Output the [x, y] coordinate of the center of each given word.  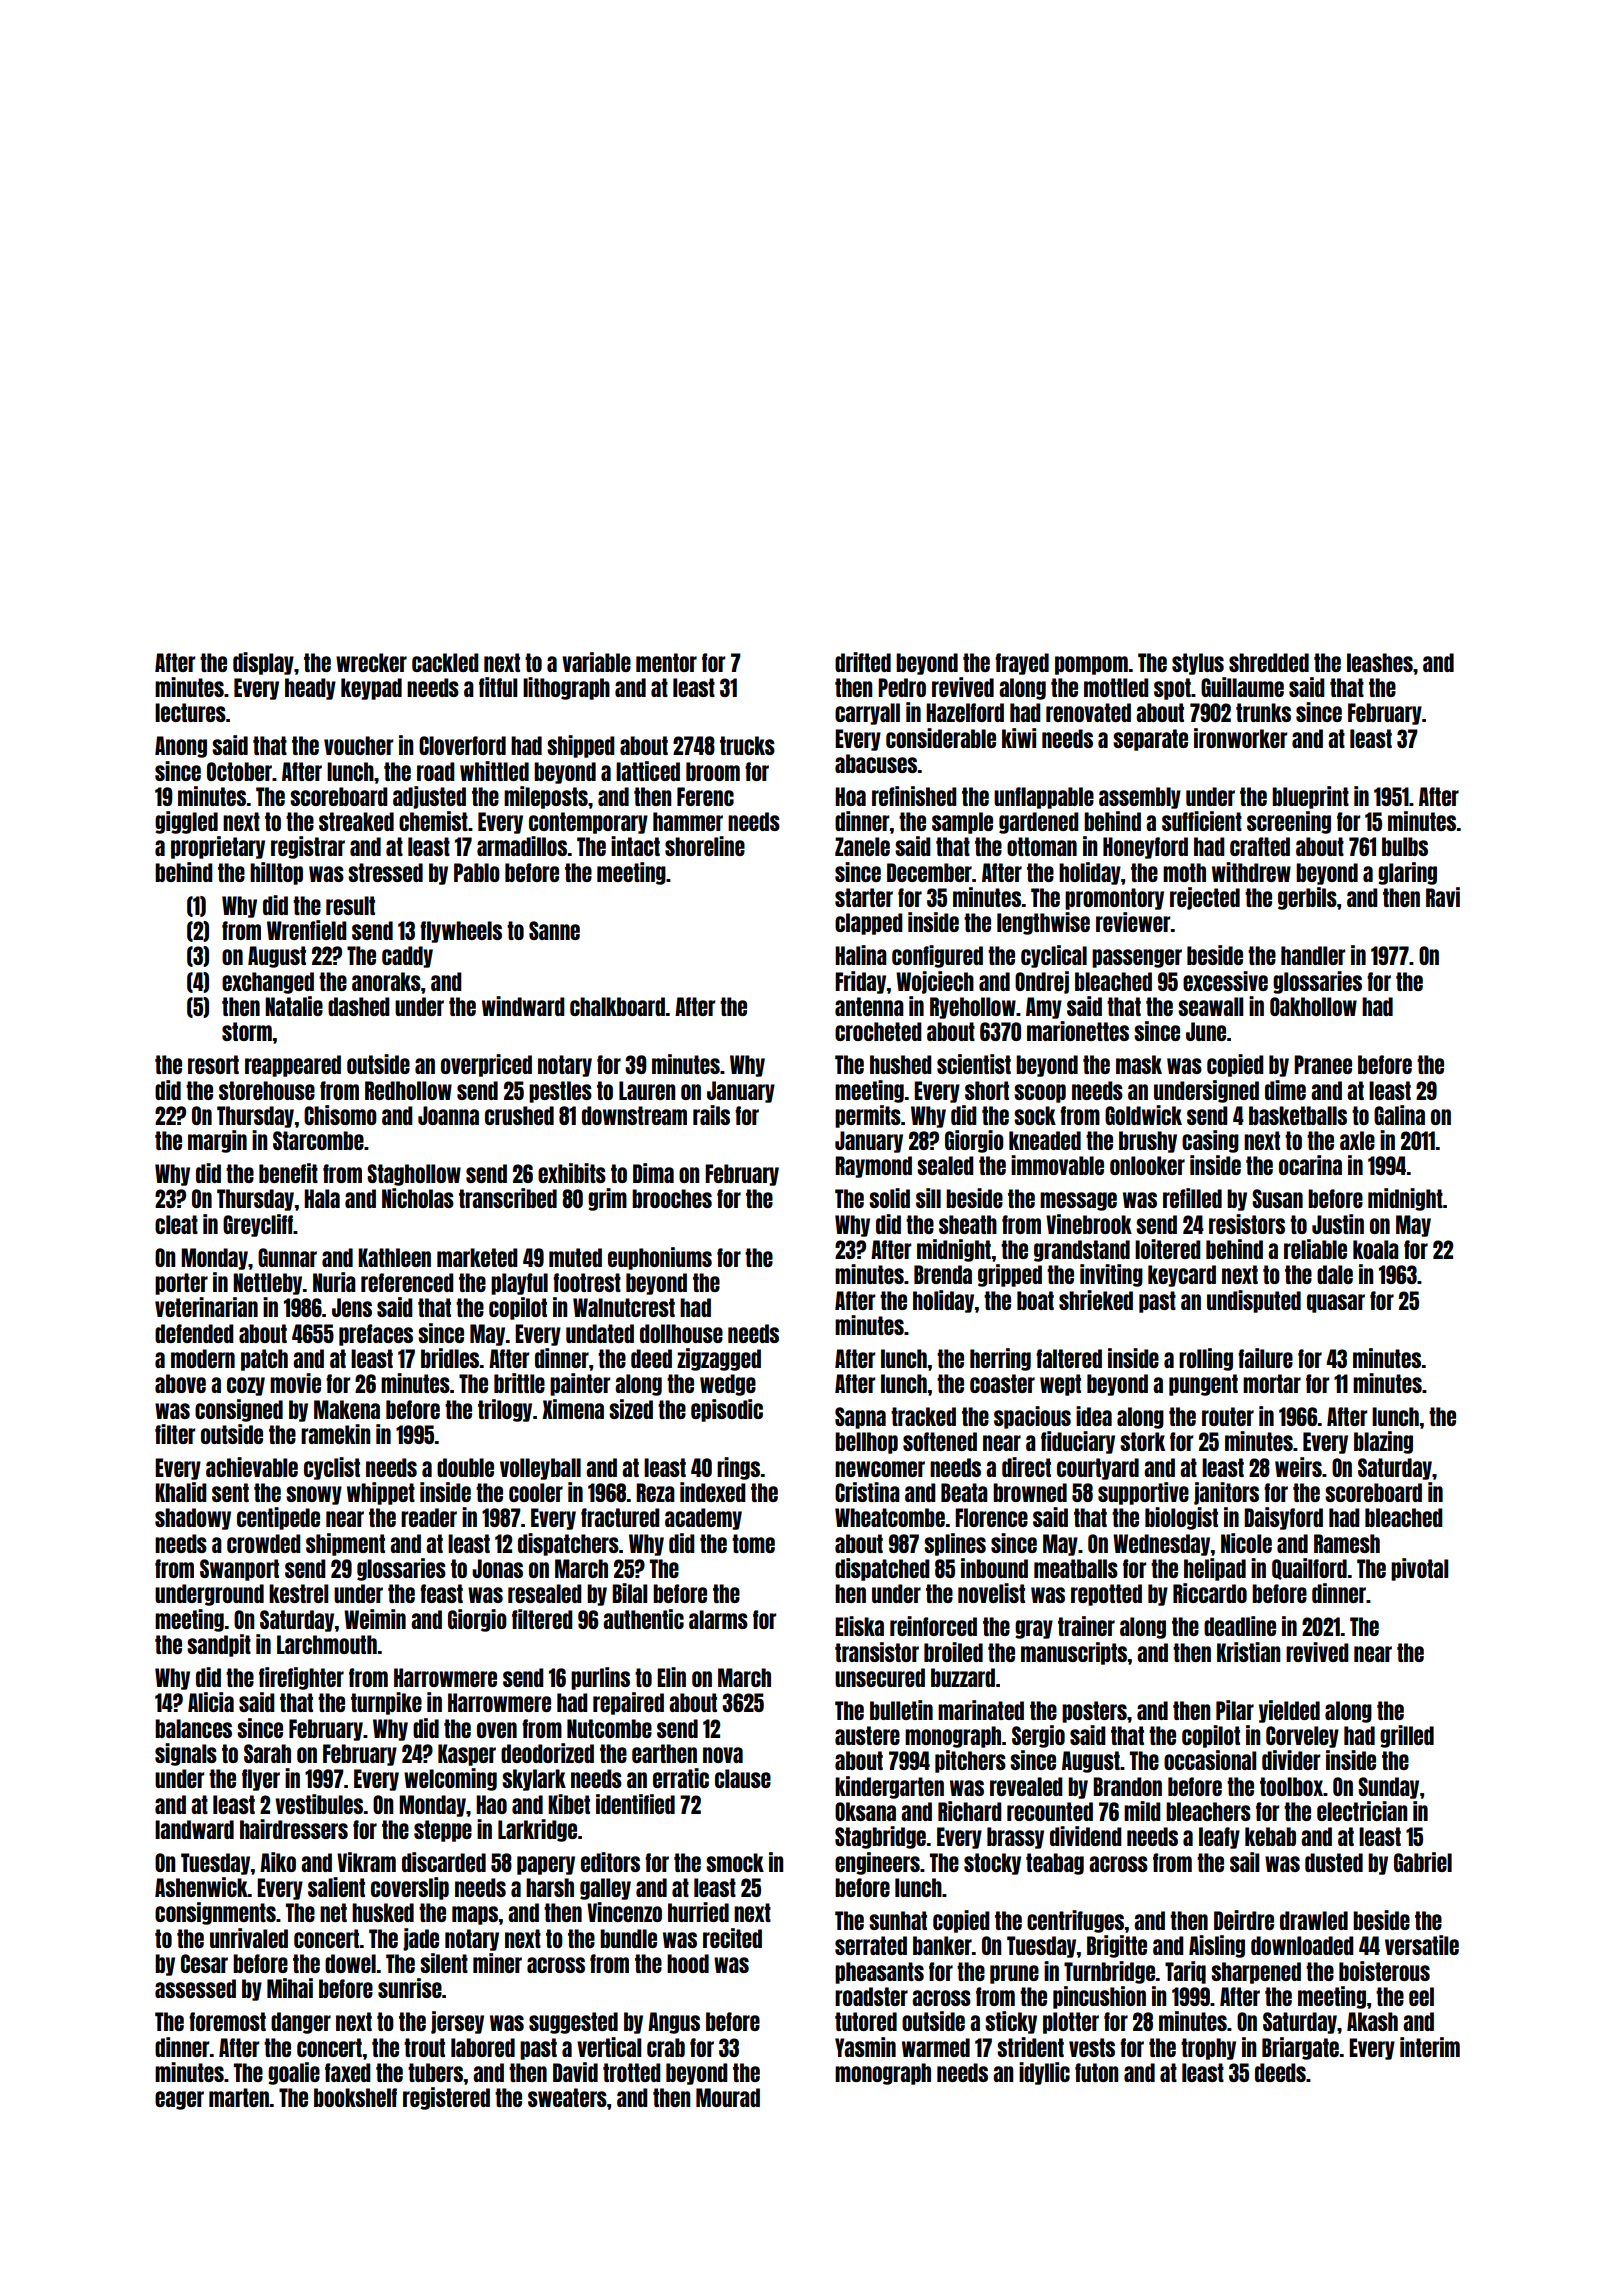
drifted [863, 662]
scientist [974, 1064]
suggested [573, 2023]
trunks [1263, 712]
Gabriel [1423, 1862]
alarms [718, 1619]
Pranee [1323, 1064]
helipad [1215, 1569]
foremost [227, 2021]
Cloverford [462, 745]
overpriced [486, 1065]
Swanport [239, 1570]
